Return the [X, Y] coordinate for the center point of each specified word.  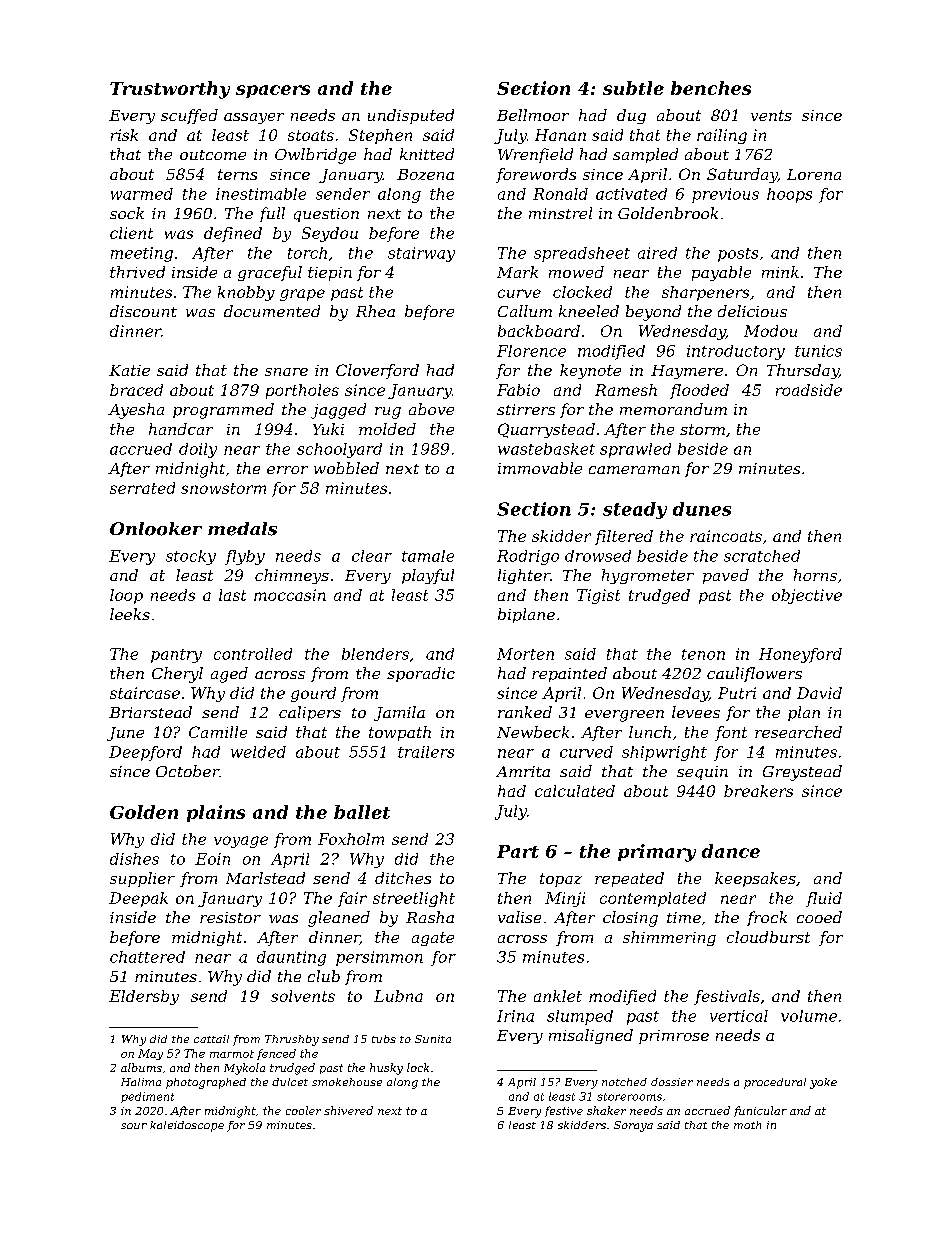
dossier [672, 1082]
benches [711, 88]
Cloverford [377, 371]
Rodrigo [528, 557]
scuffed [189, 116]
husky [386, 1069]
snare [286, 372]
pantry [176, 656]
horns [815, 575]
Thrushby [292, 1040]
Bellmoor [533, 115]
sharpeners [705, 293]
